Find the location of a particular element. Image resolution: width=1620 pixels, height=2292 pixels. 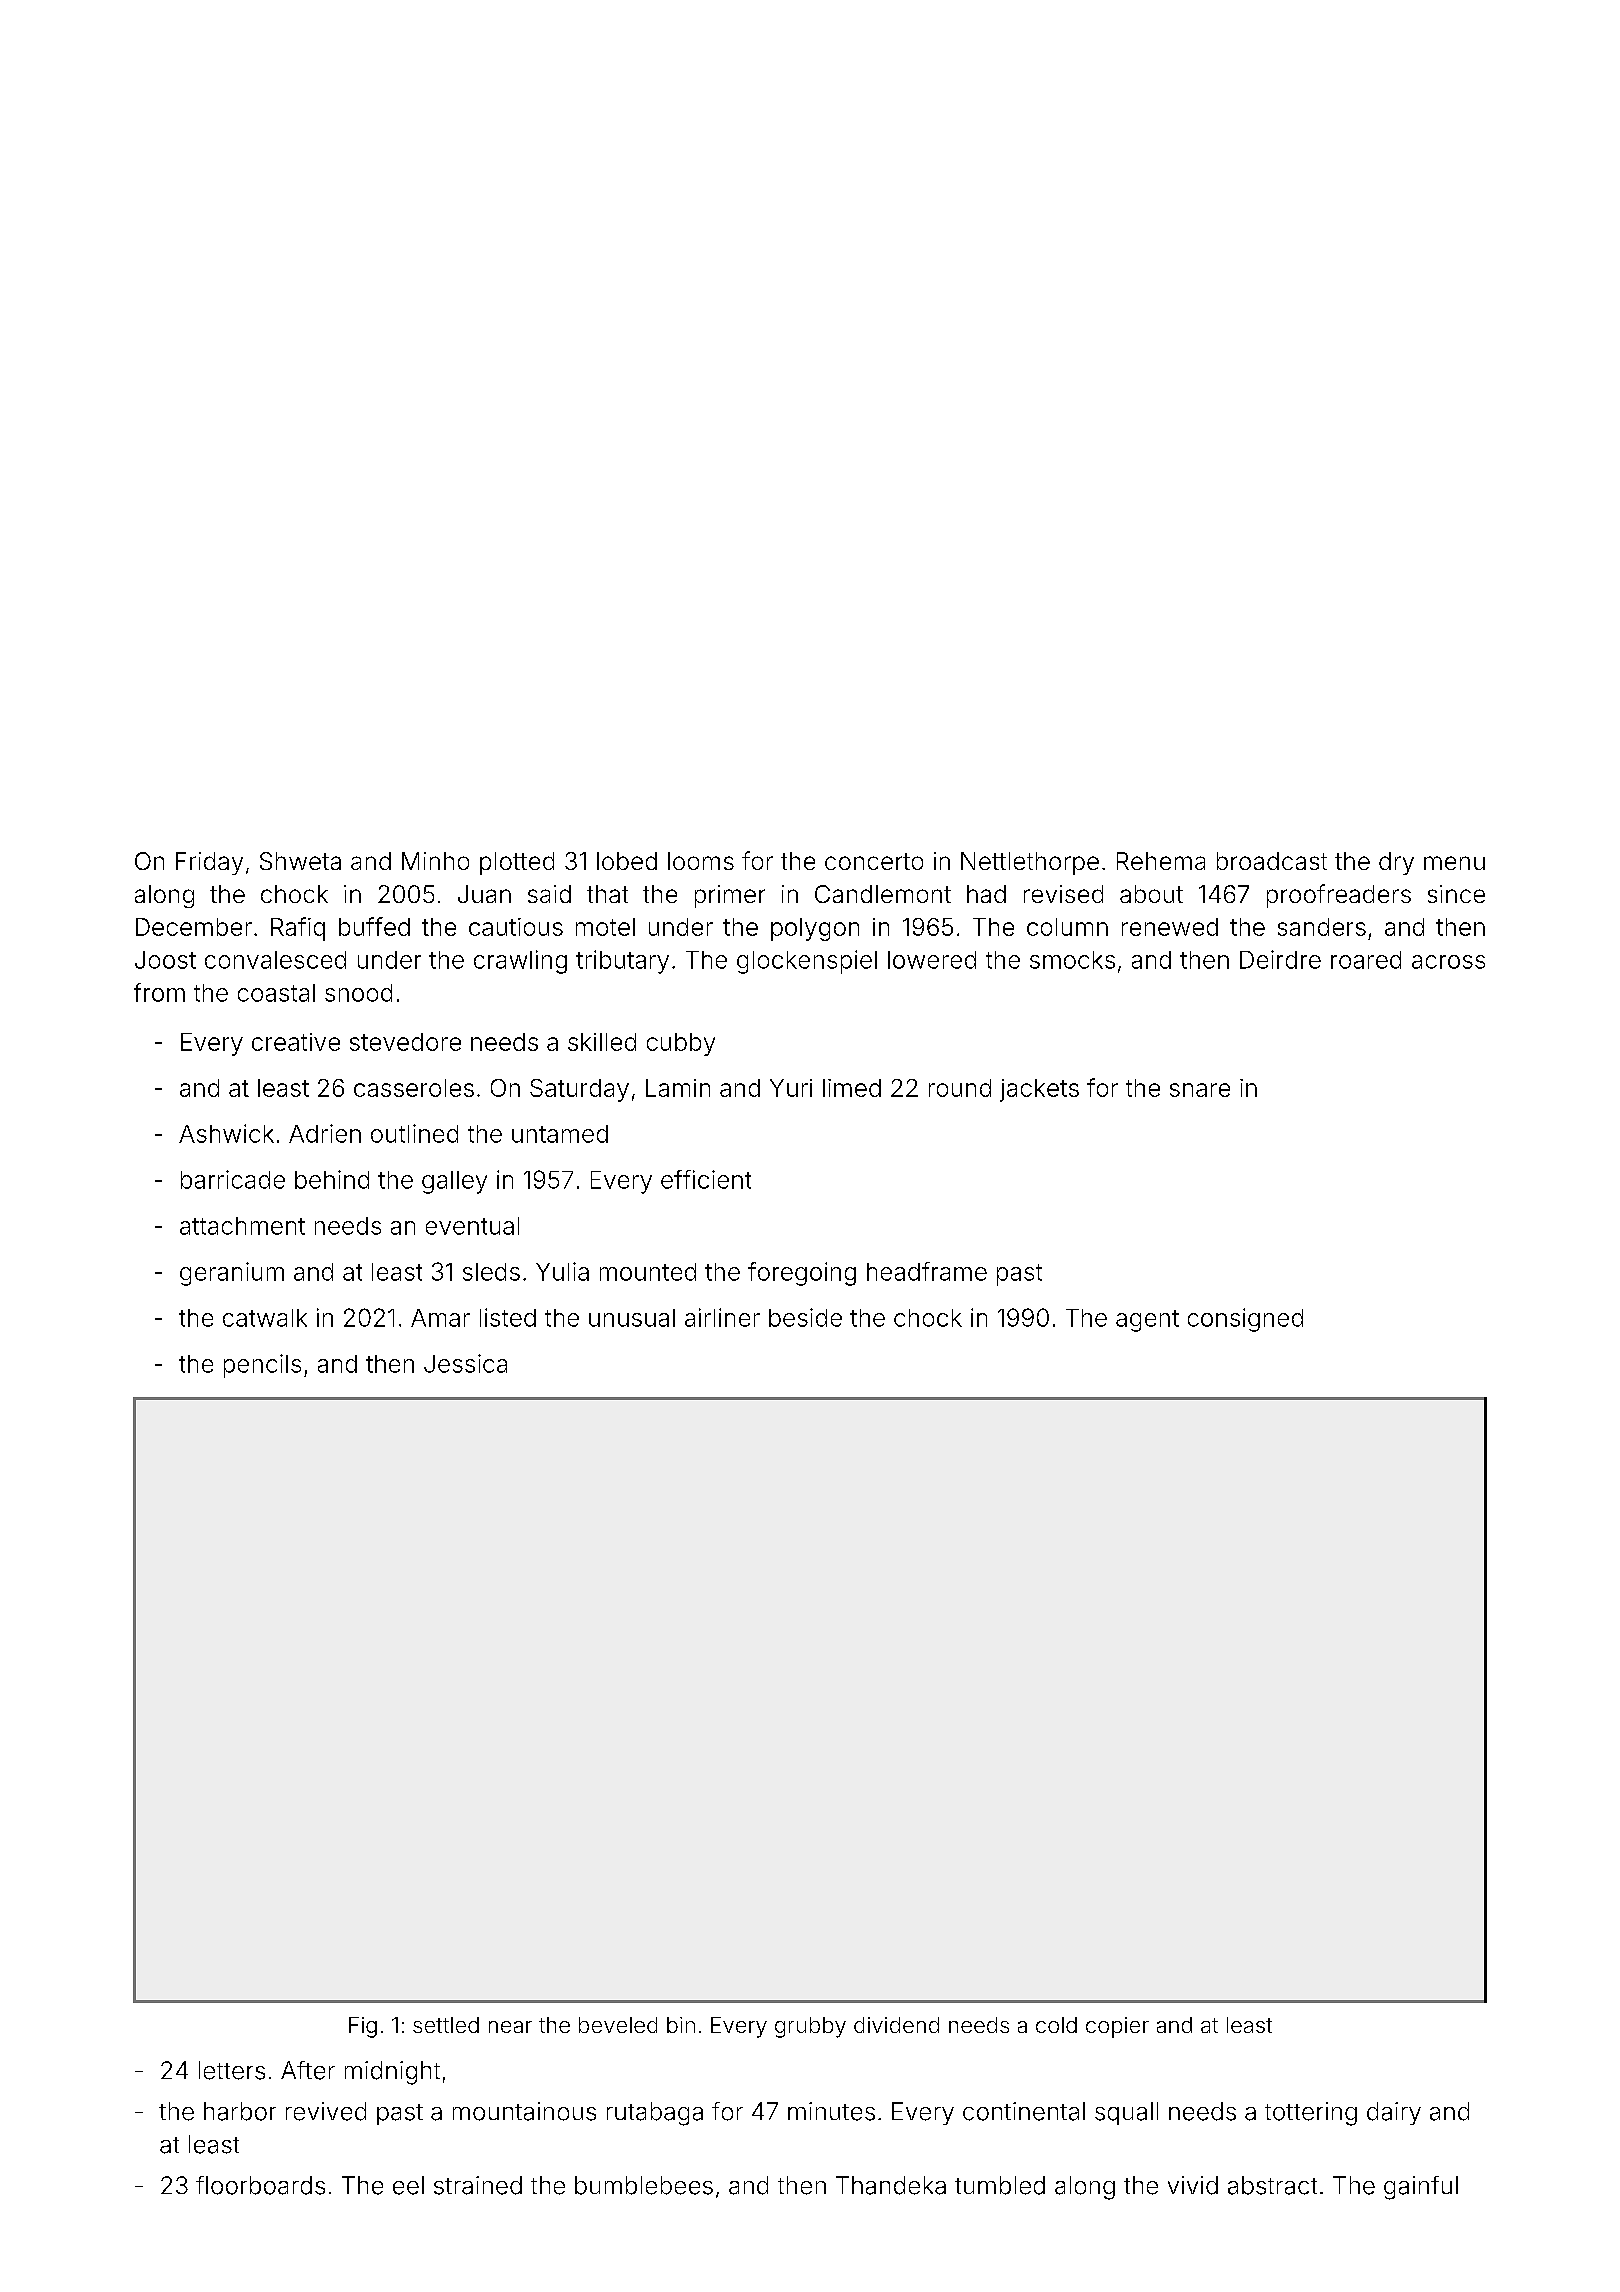

lowered is located at coordinates (932, 960).
